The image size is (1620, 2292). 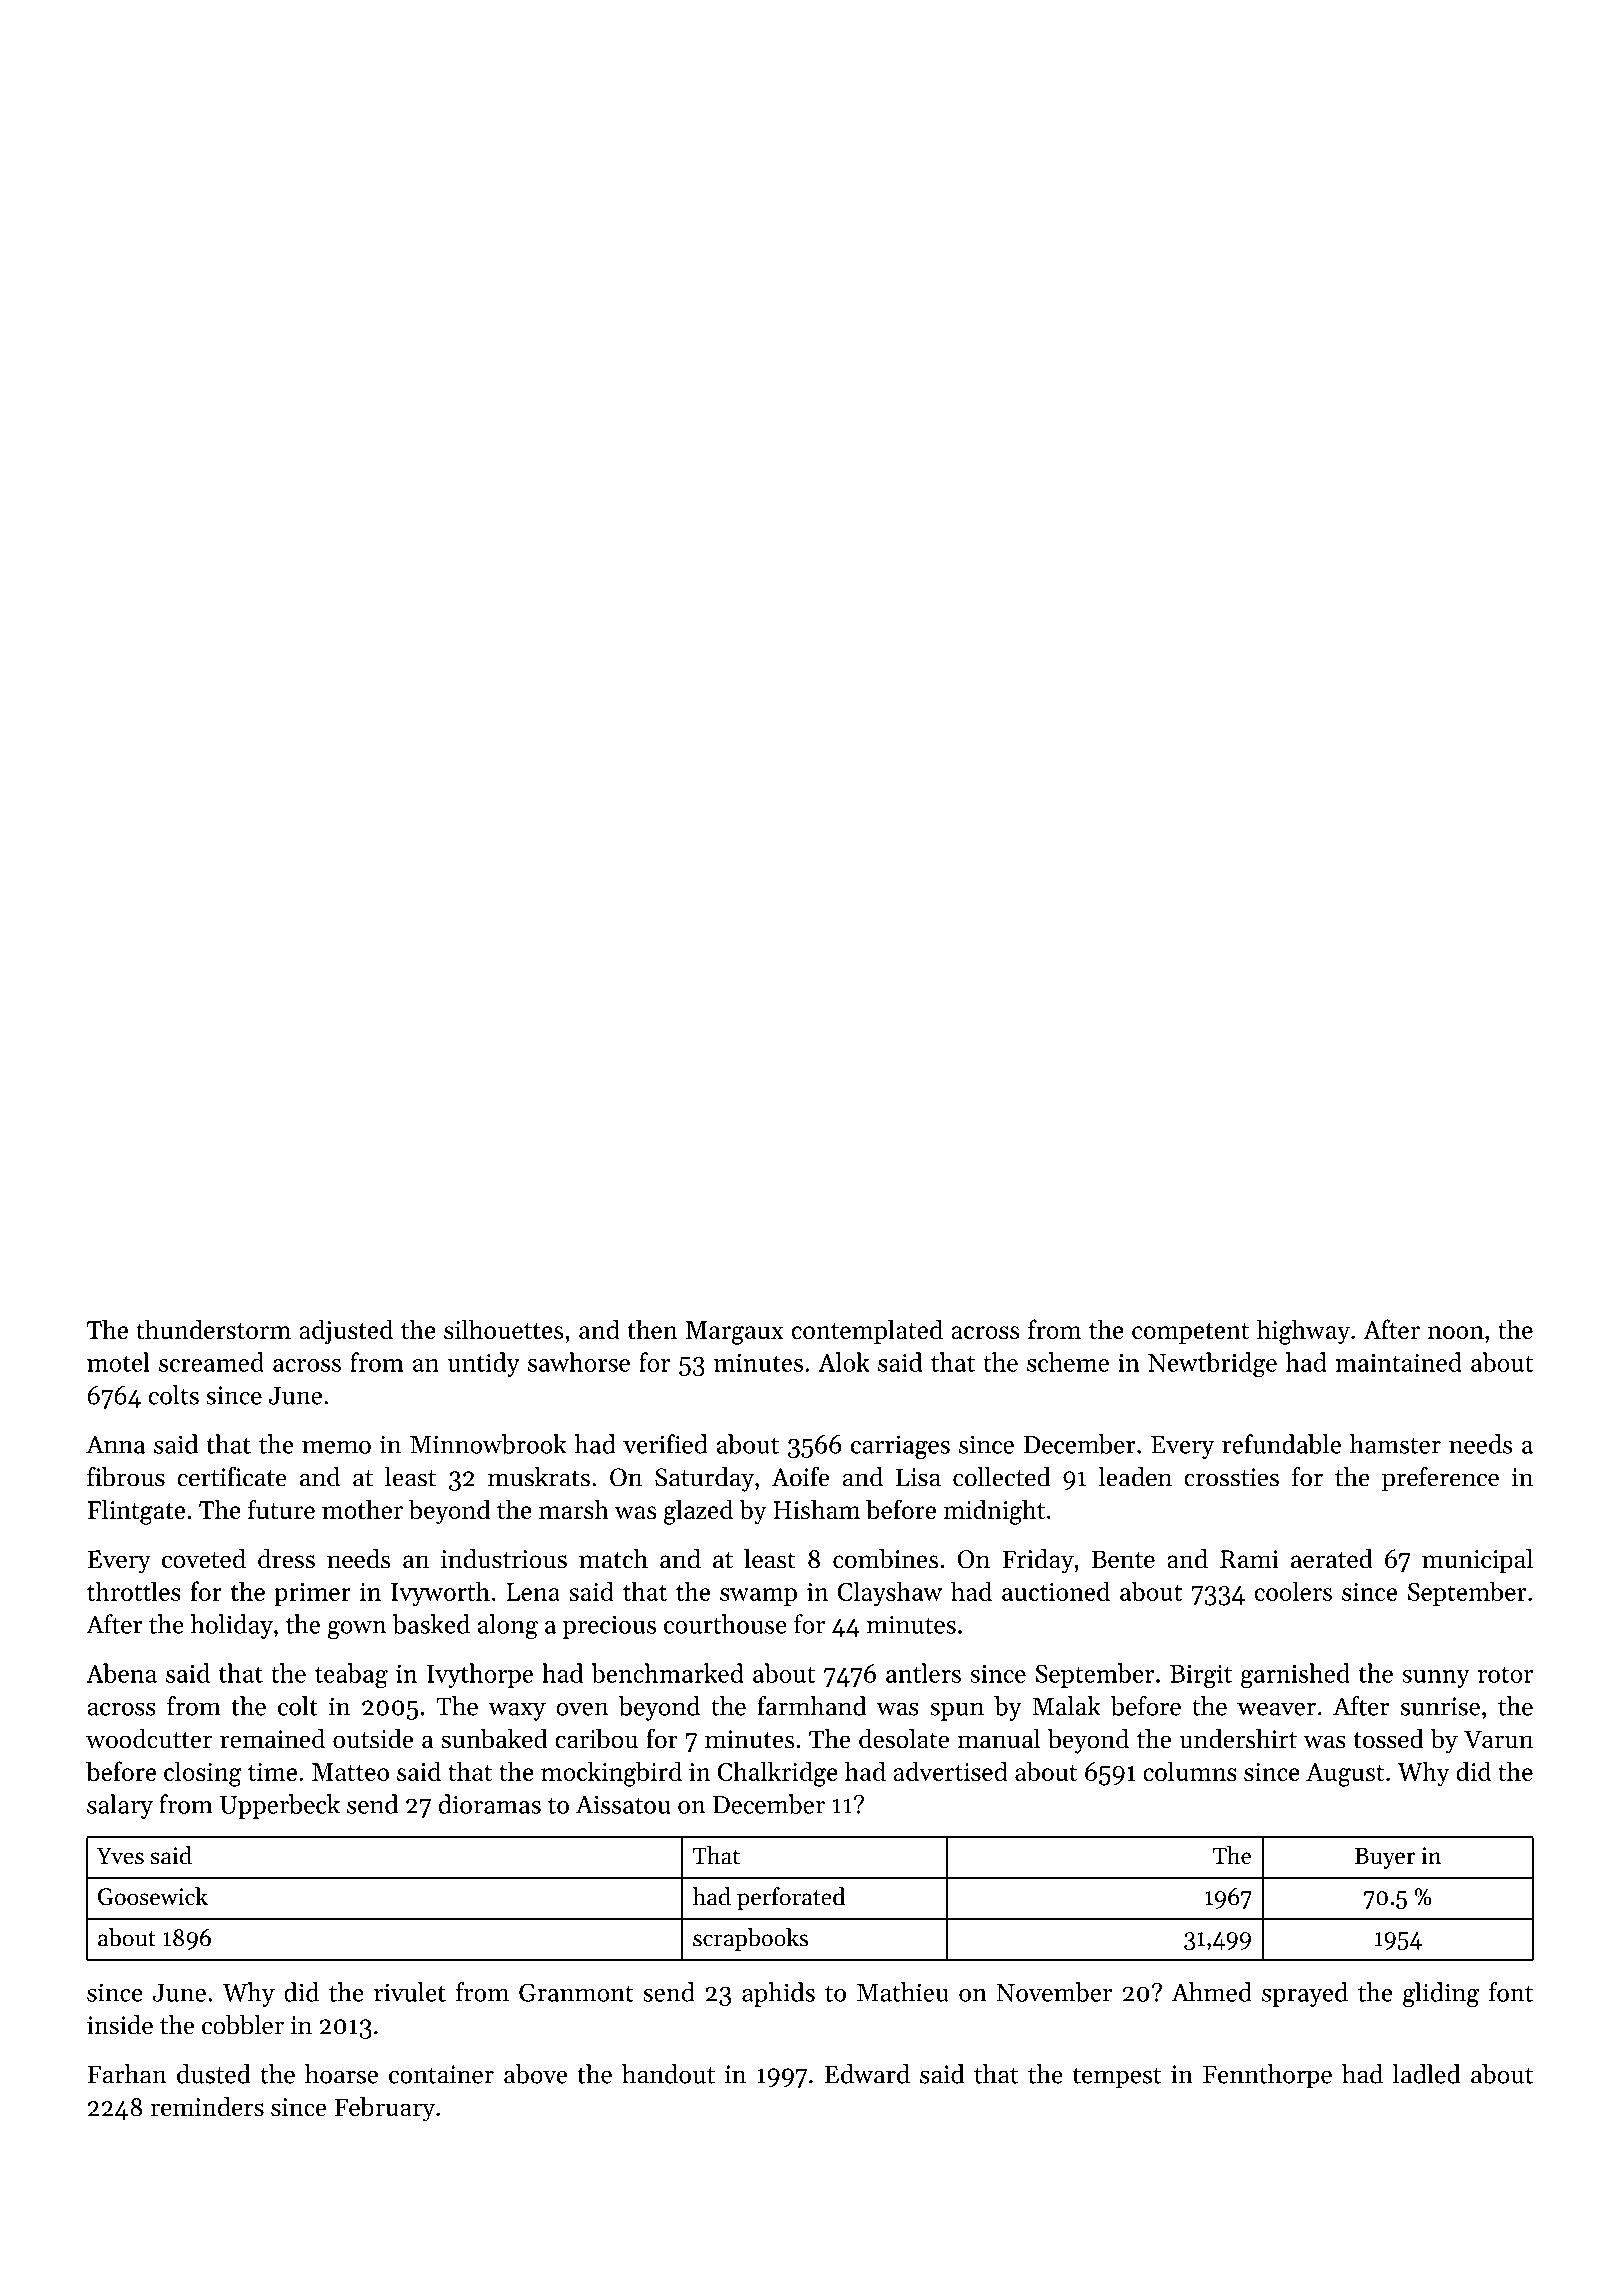 I want to click on Hisham, so click(x=816, y=1509).
